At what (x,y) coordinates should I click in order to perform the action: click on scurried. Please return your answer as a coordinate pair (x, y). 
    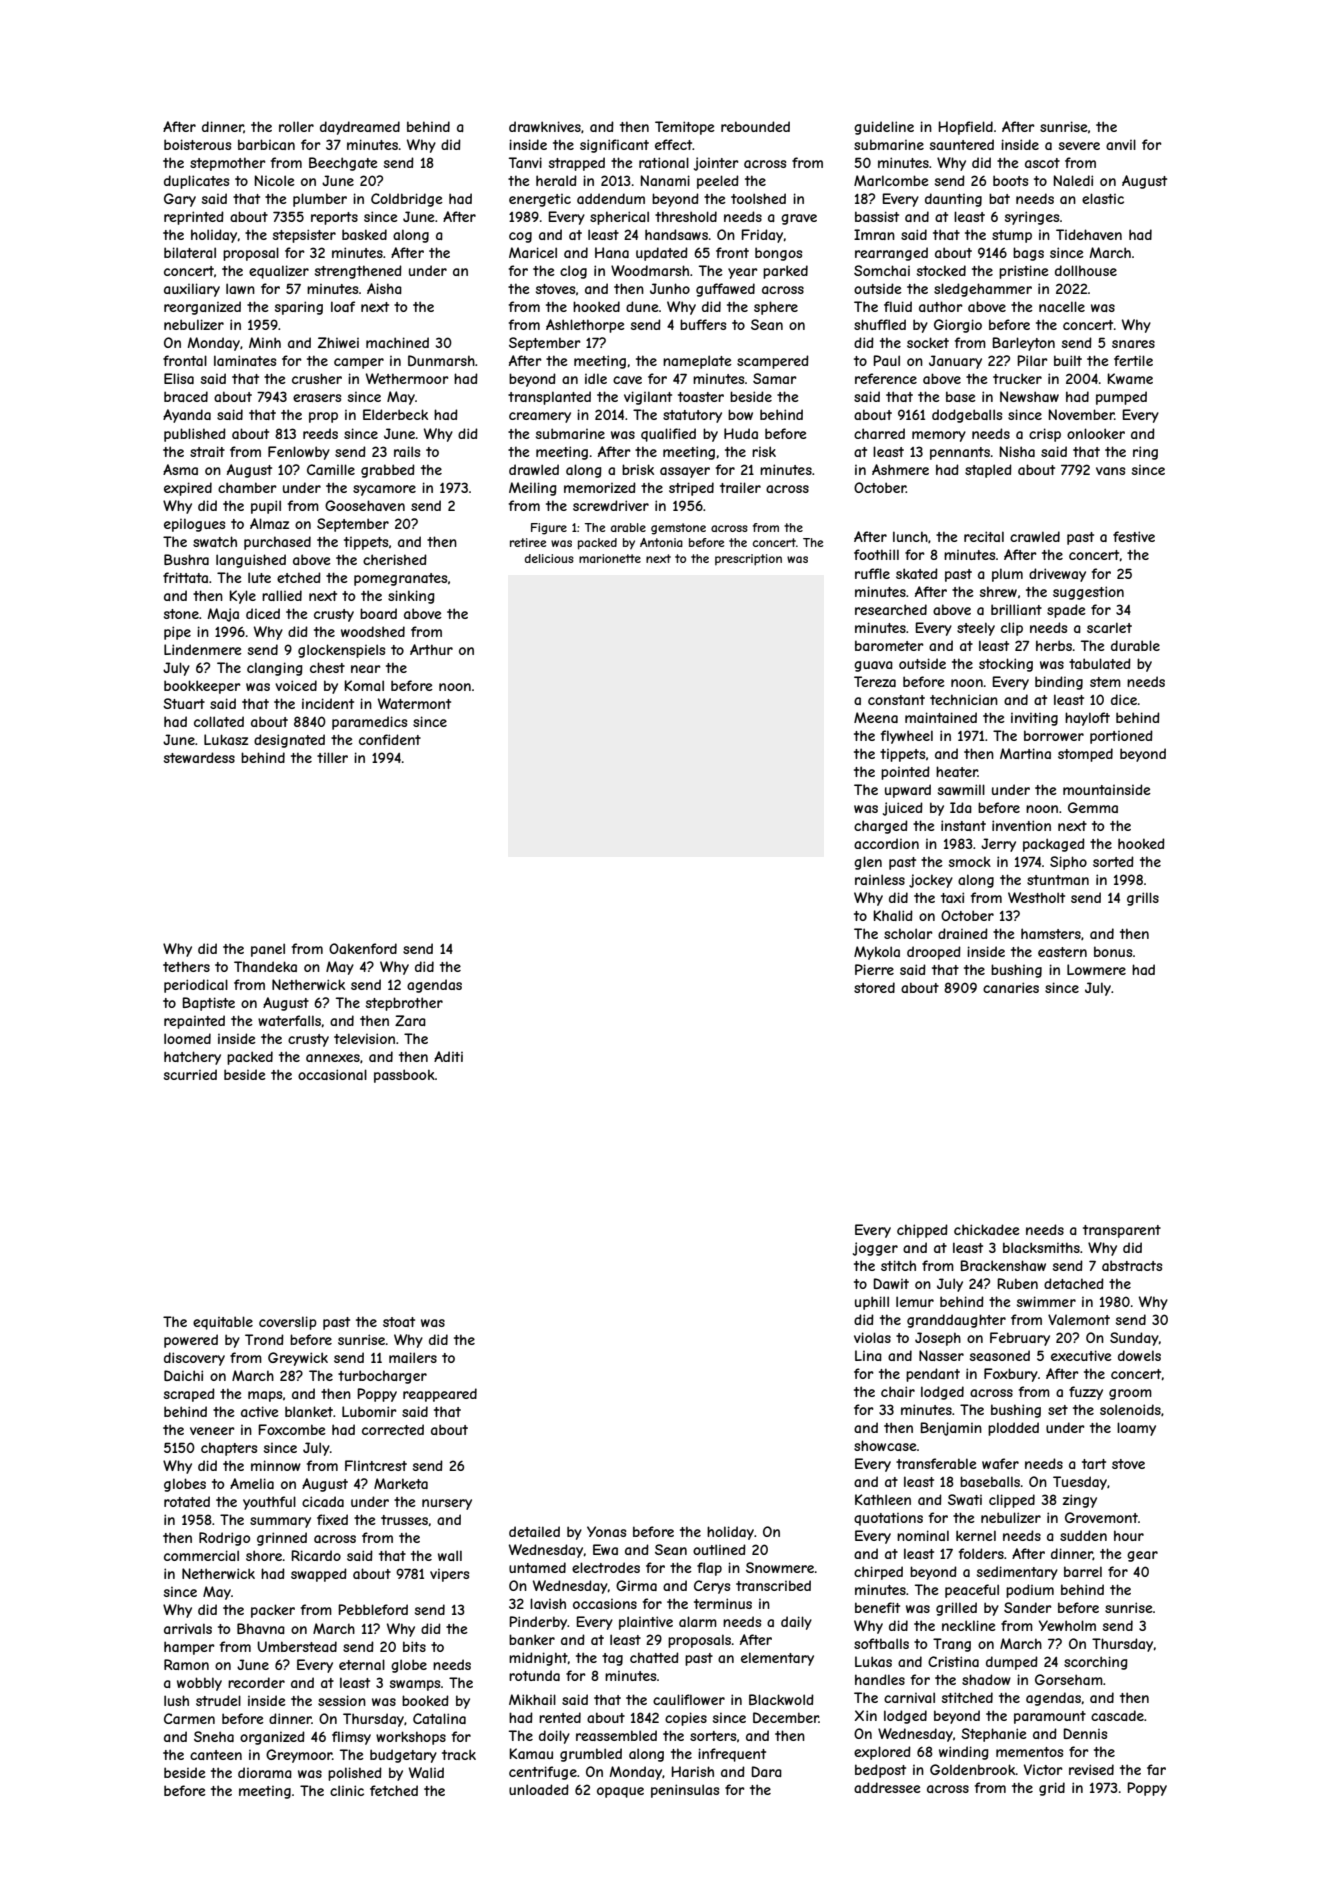
    Looking at the image, I should click on (190, 1074).
